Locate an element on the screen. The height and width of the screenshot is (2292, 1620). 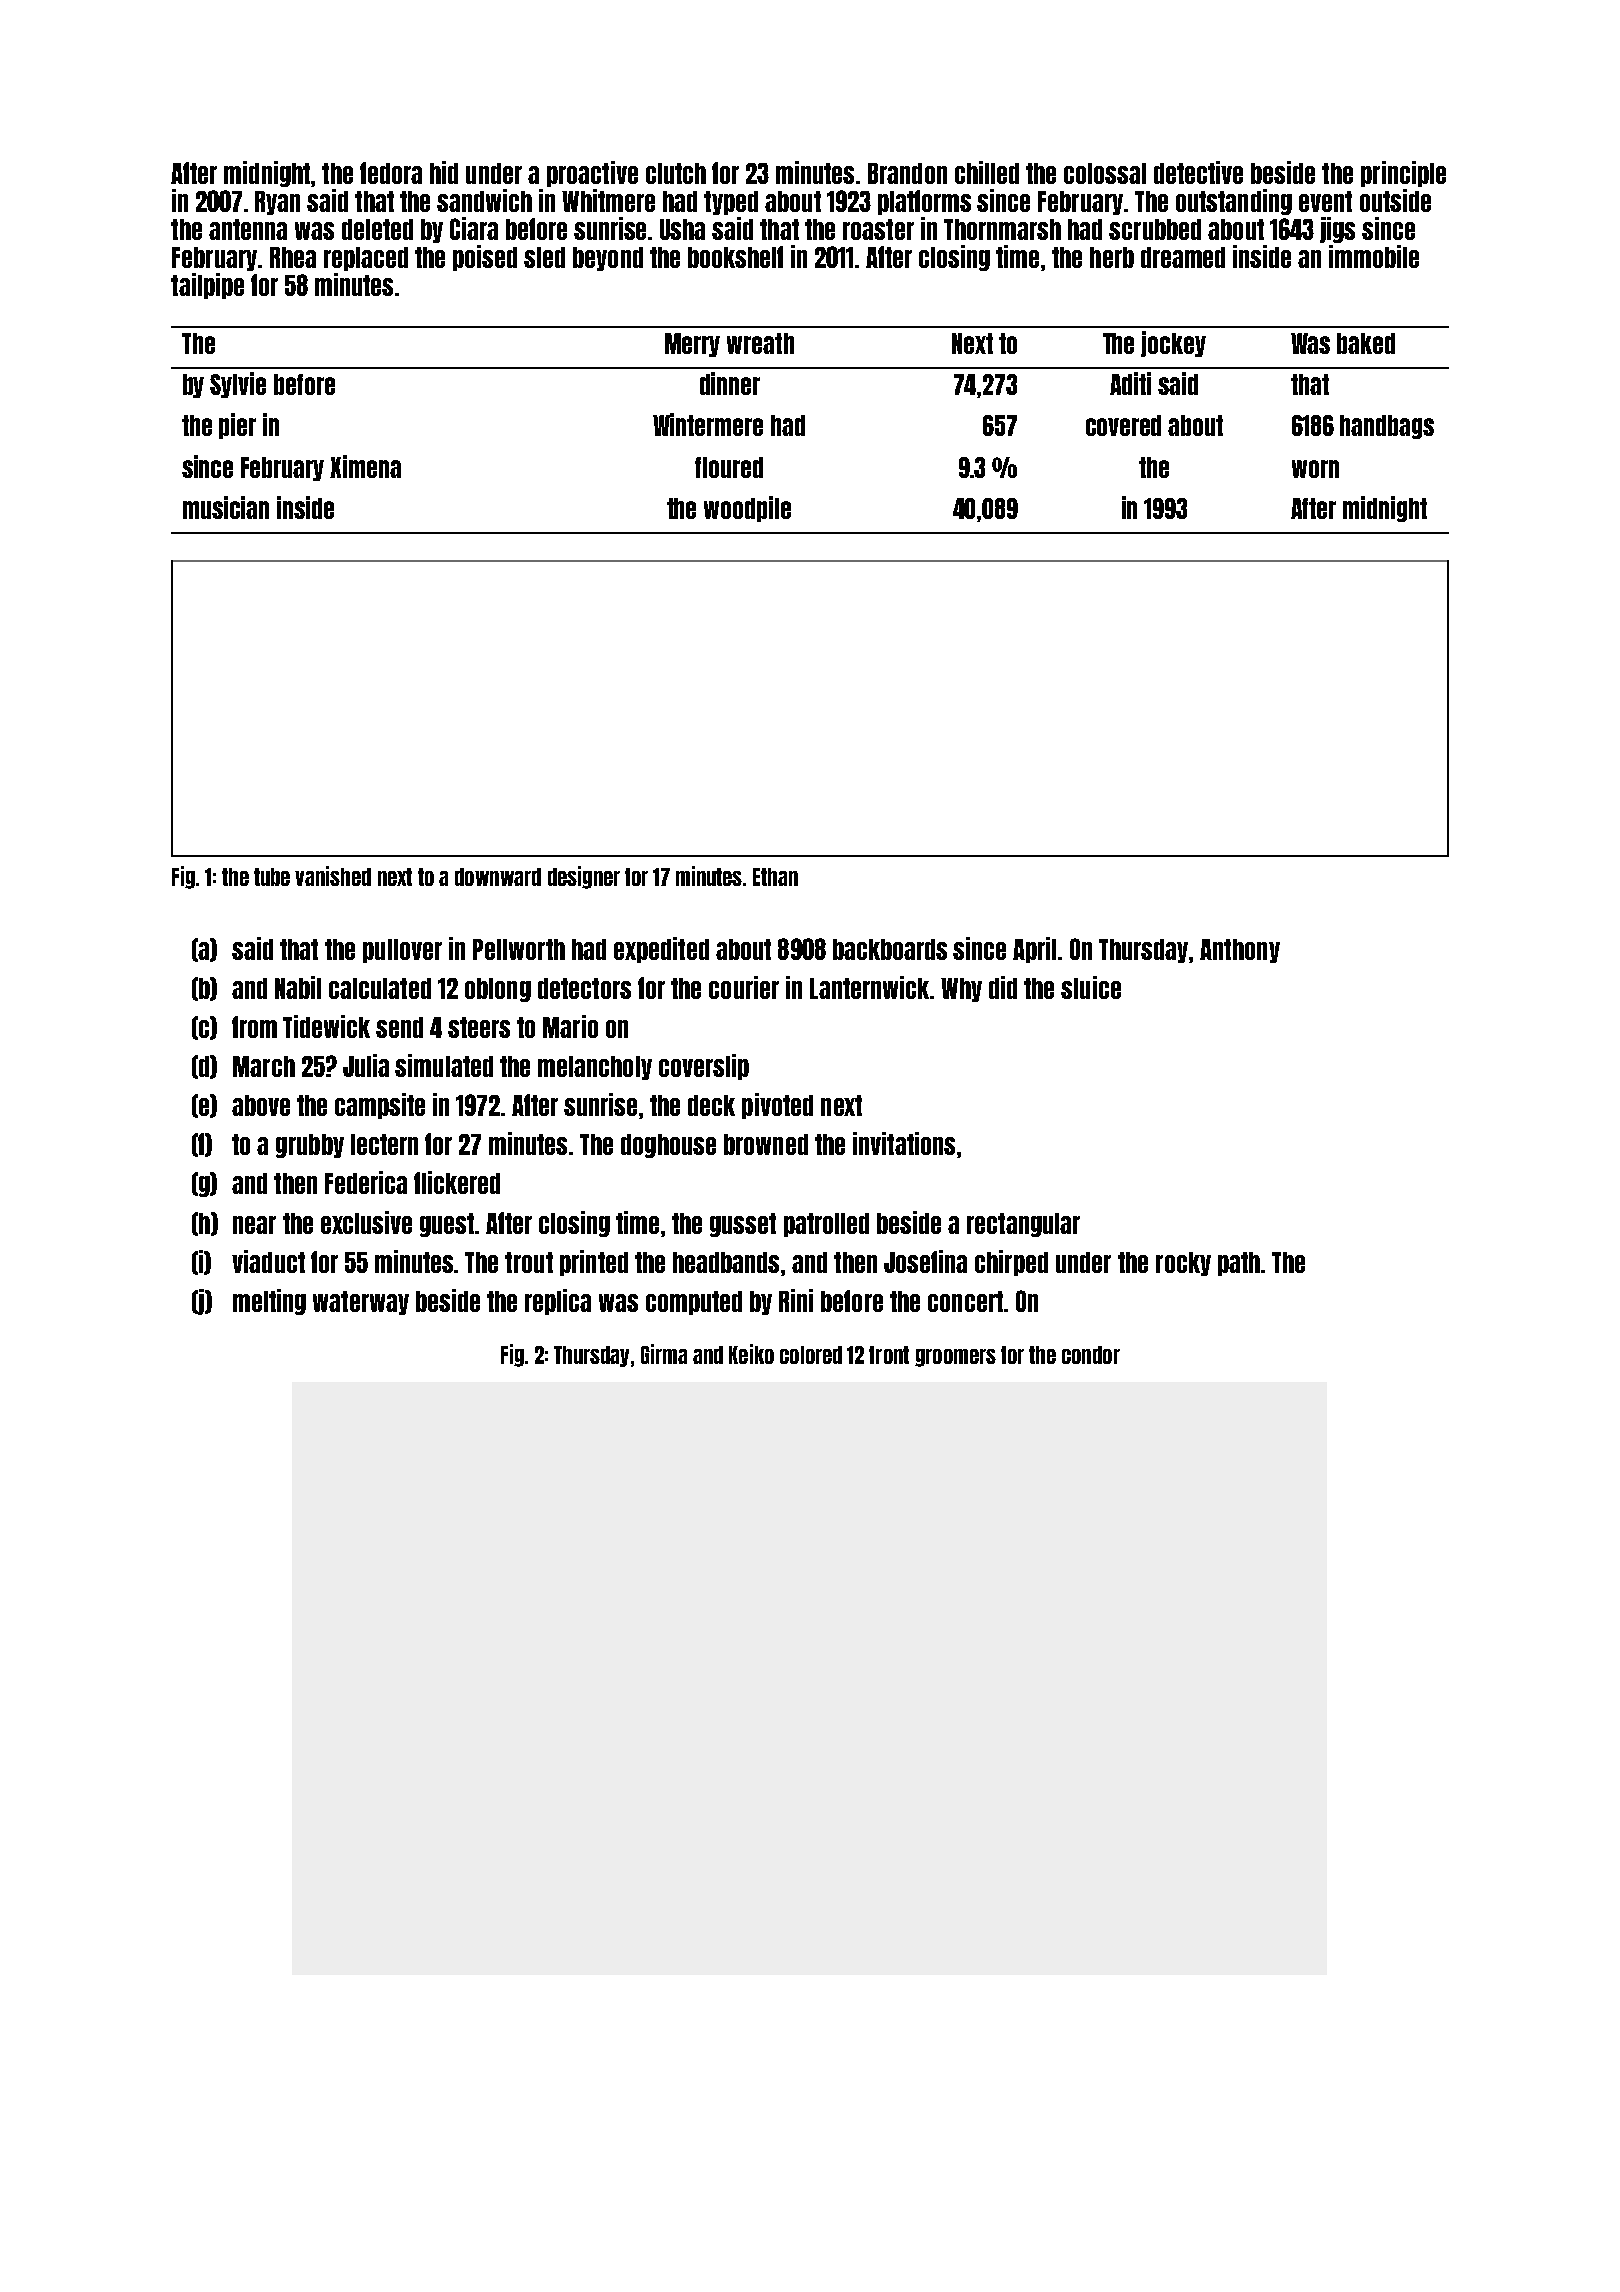
designer is located at coordinates (584, 877).
